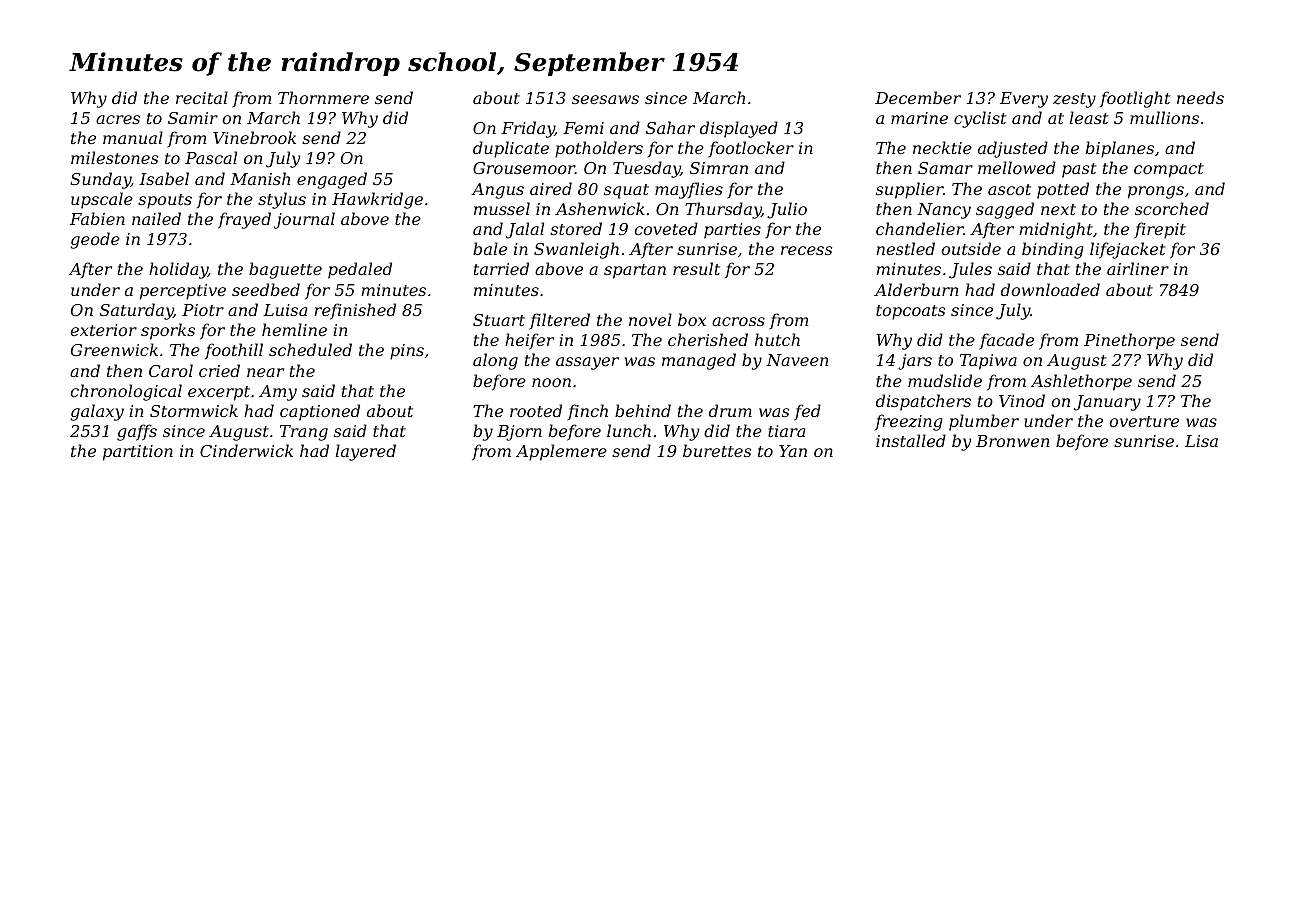 The height and width of the image is (924, 1308). What do you see at coordinates (165, 201) in the image?
I see `spouts` at bounding box center [165, 201].
